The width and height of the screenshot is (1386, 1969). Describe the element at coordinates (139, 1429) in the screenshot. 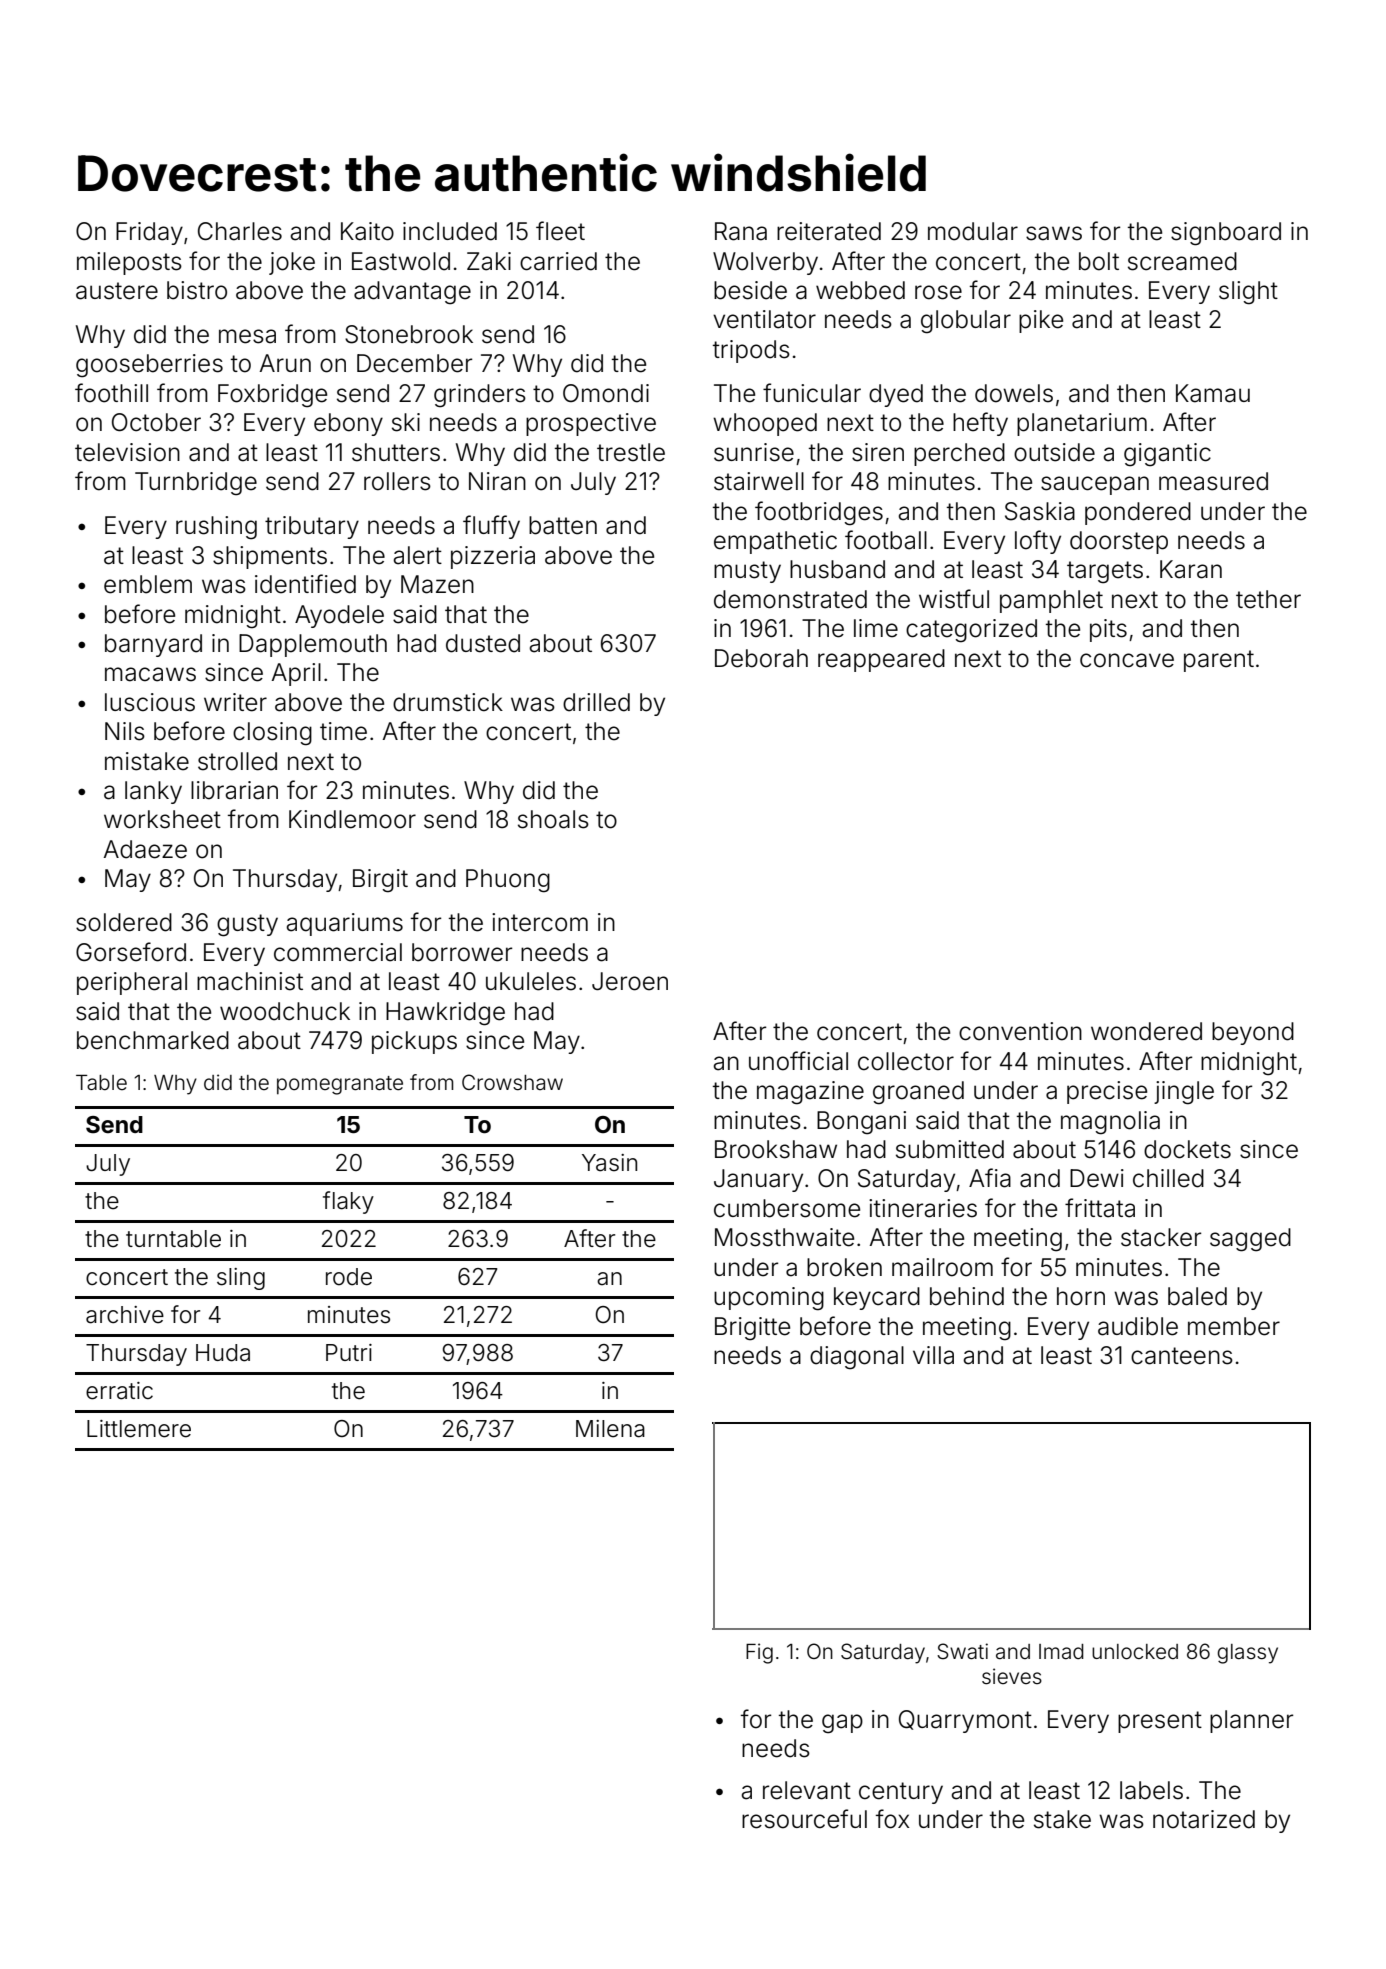

I see `Littlemere` at that location.
